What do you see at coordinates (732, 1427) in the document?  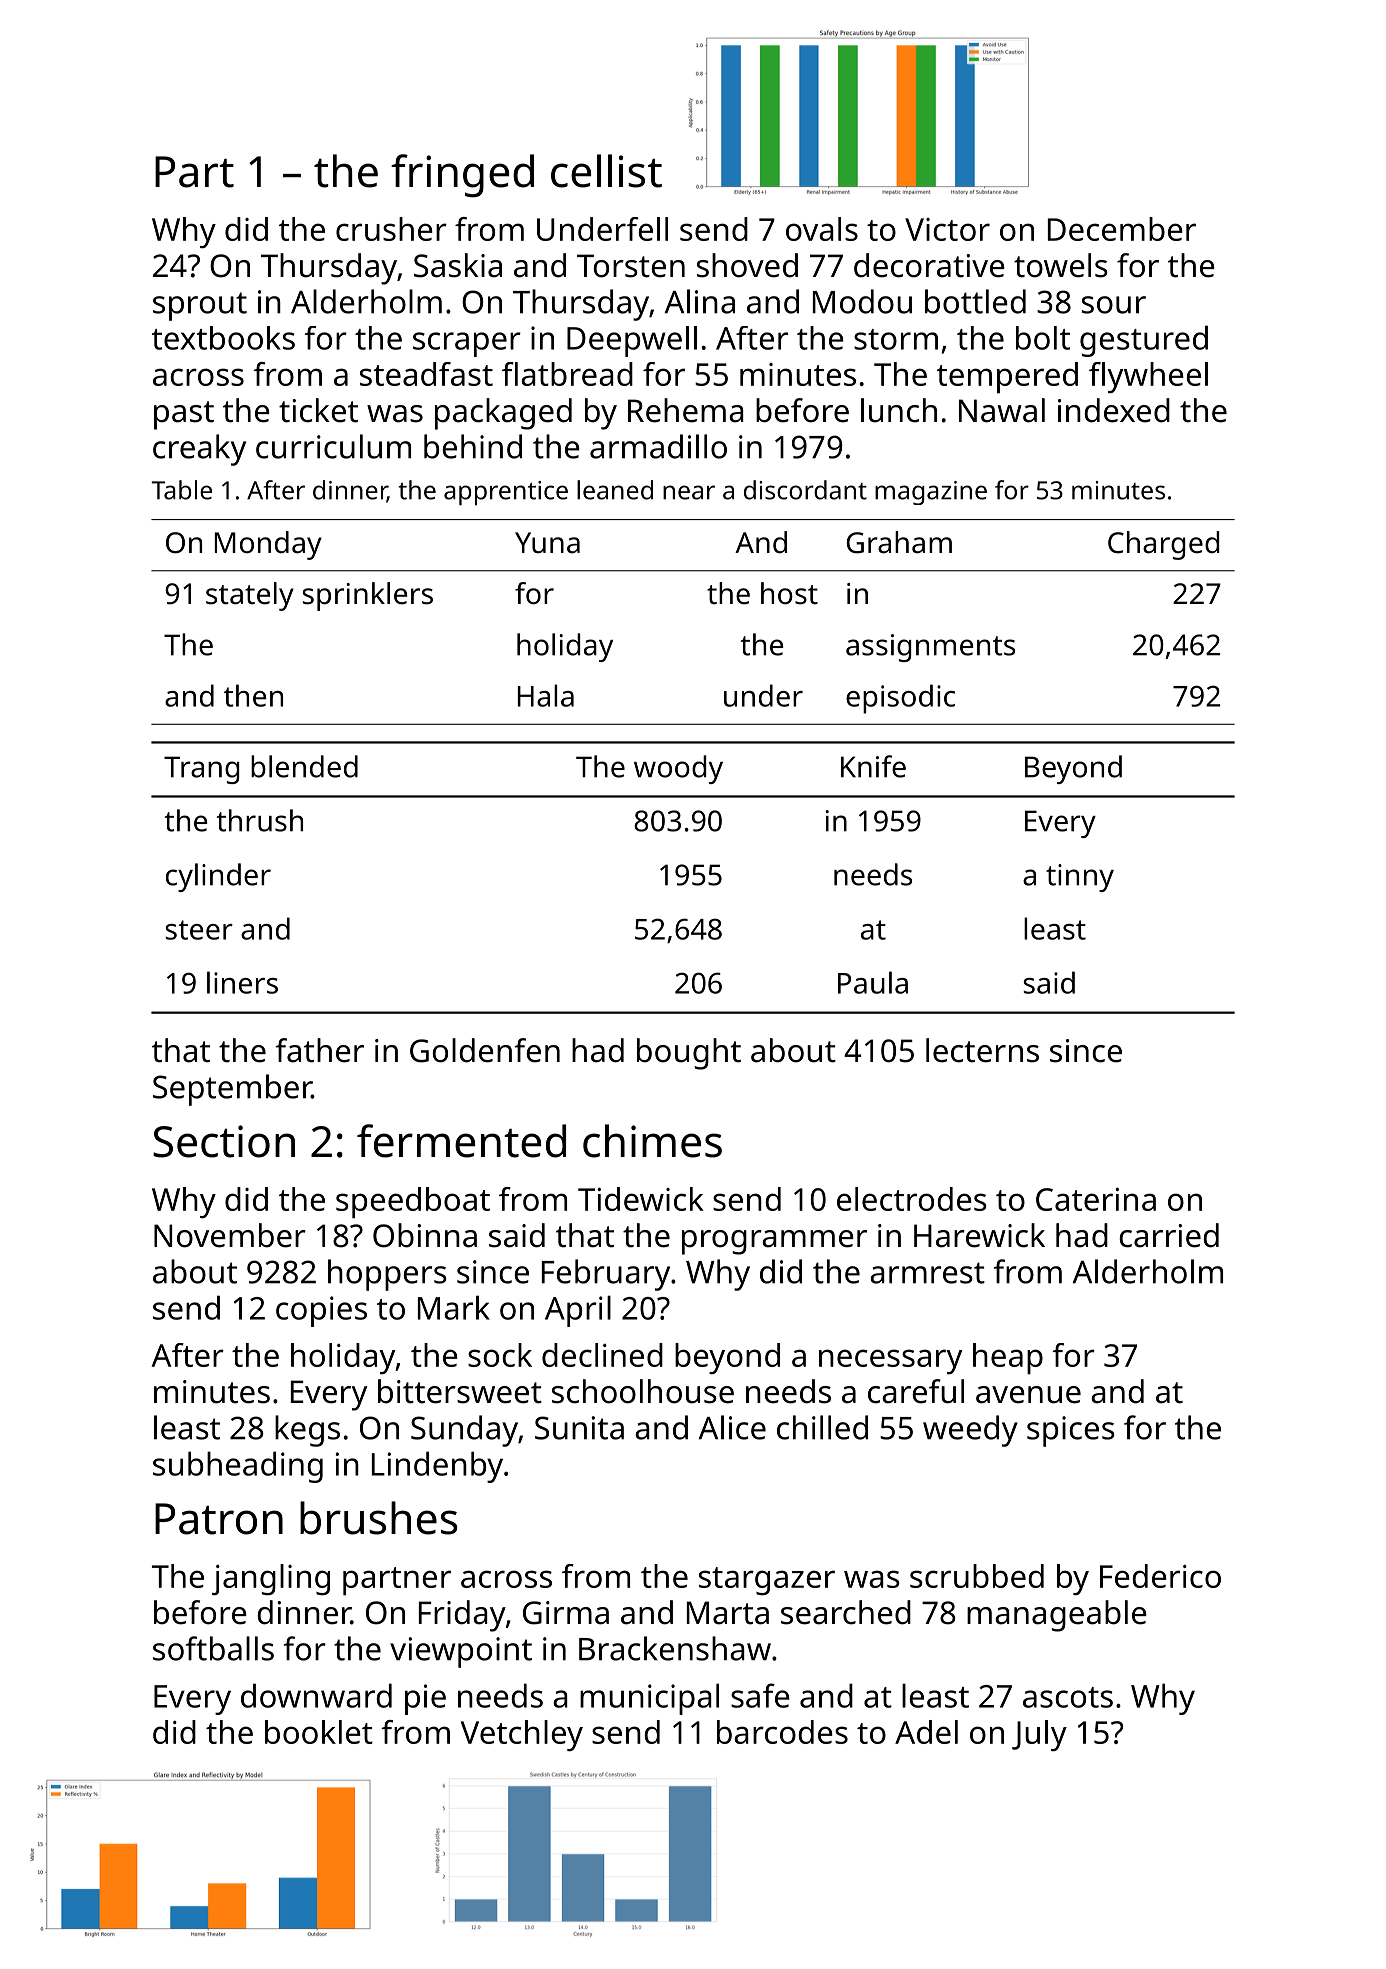 I see `Alice` at bounding box center [732, 1427].
